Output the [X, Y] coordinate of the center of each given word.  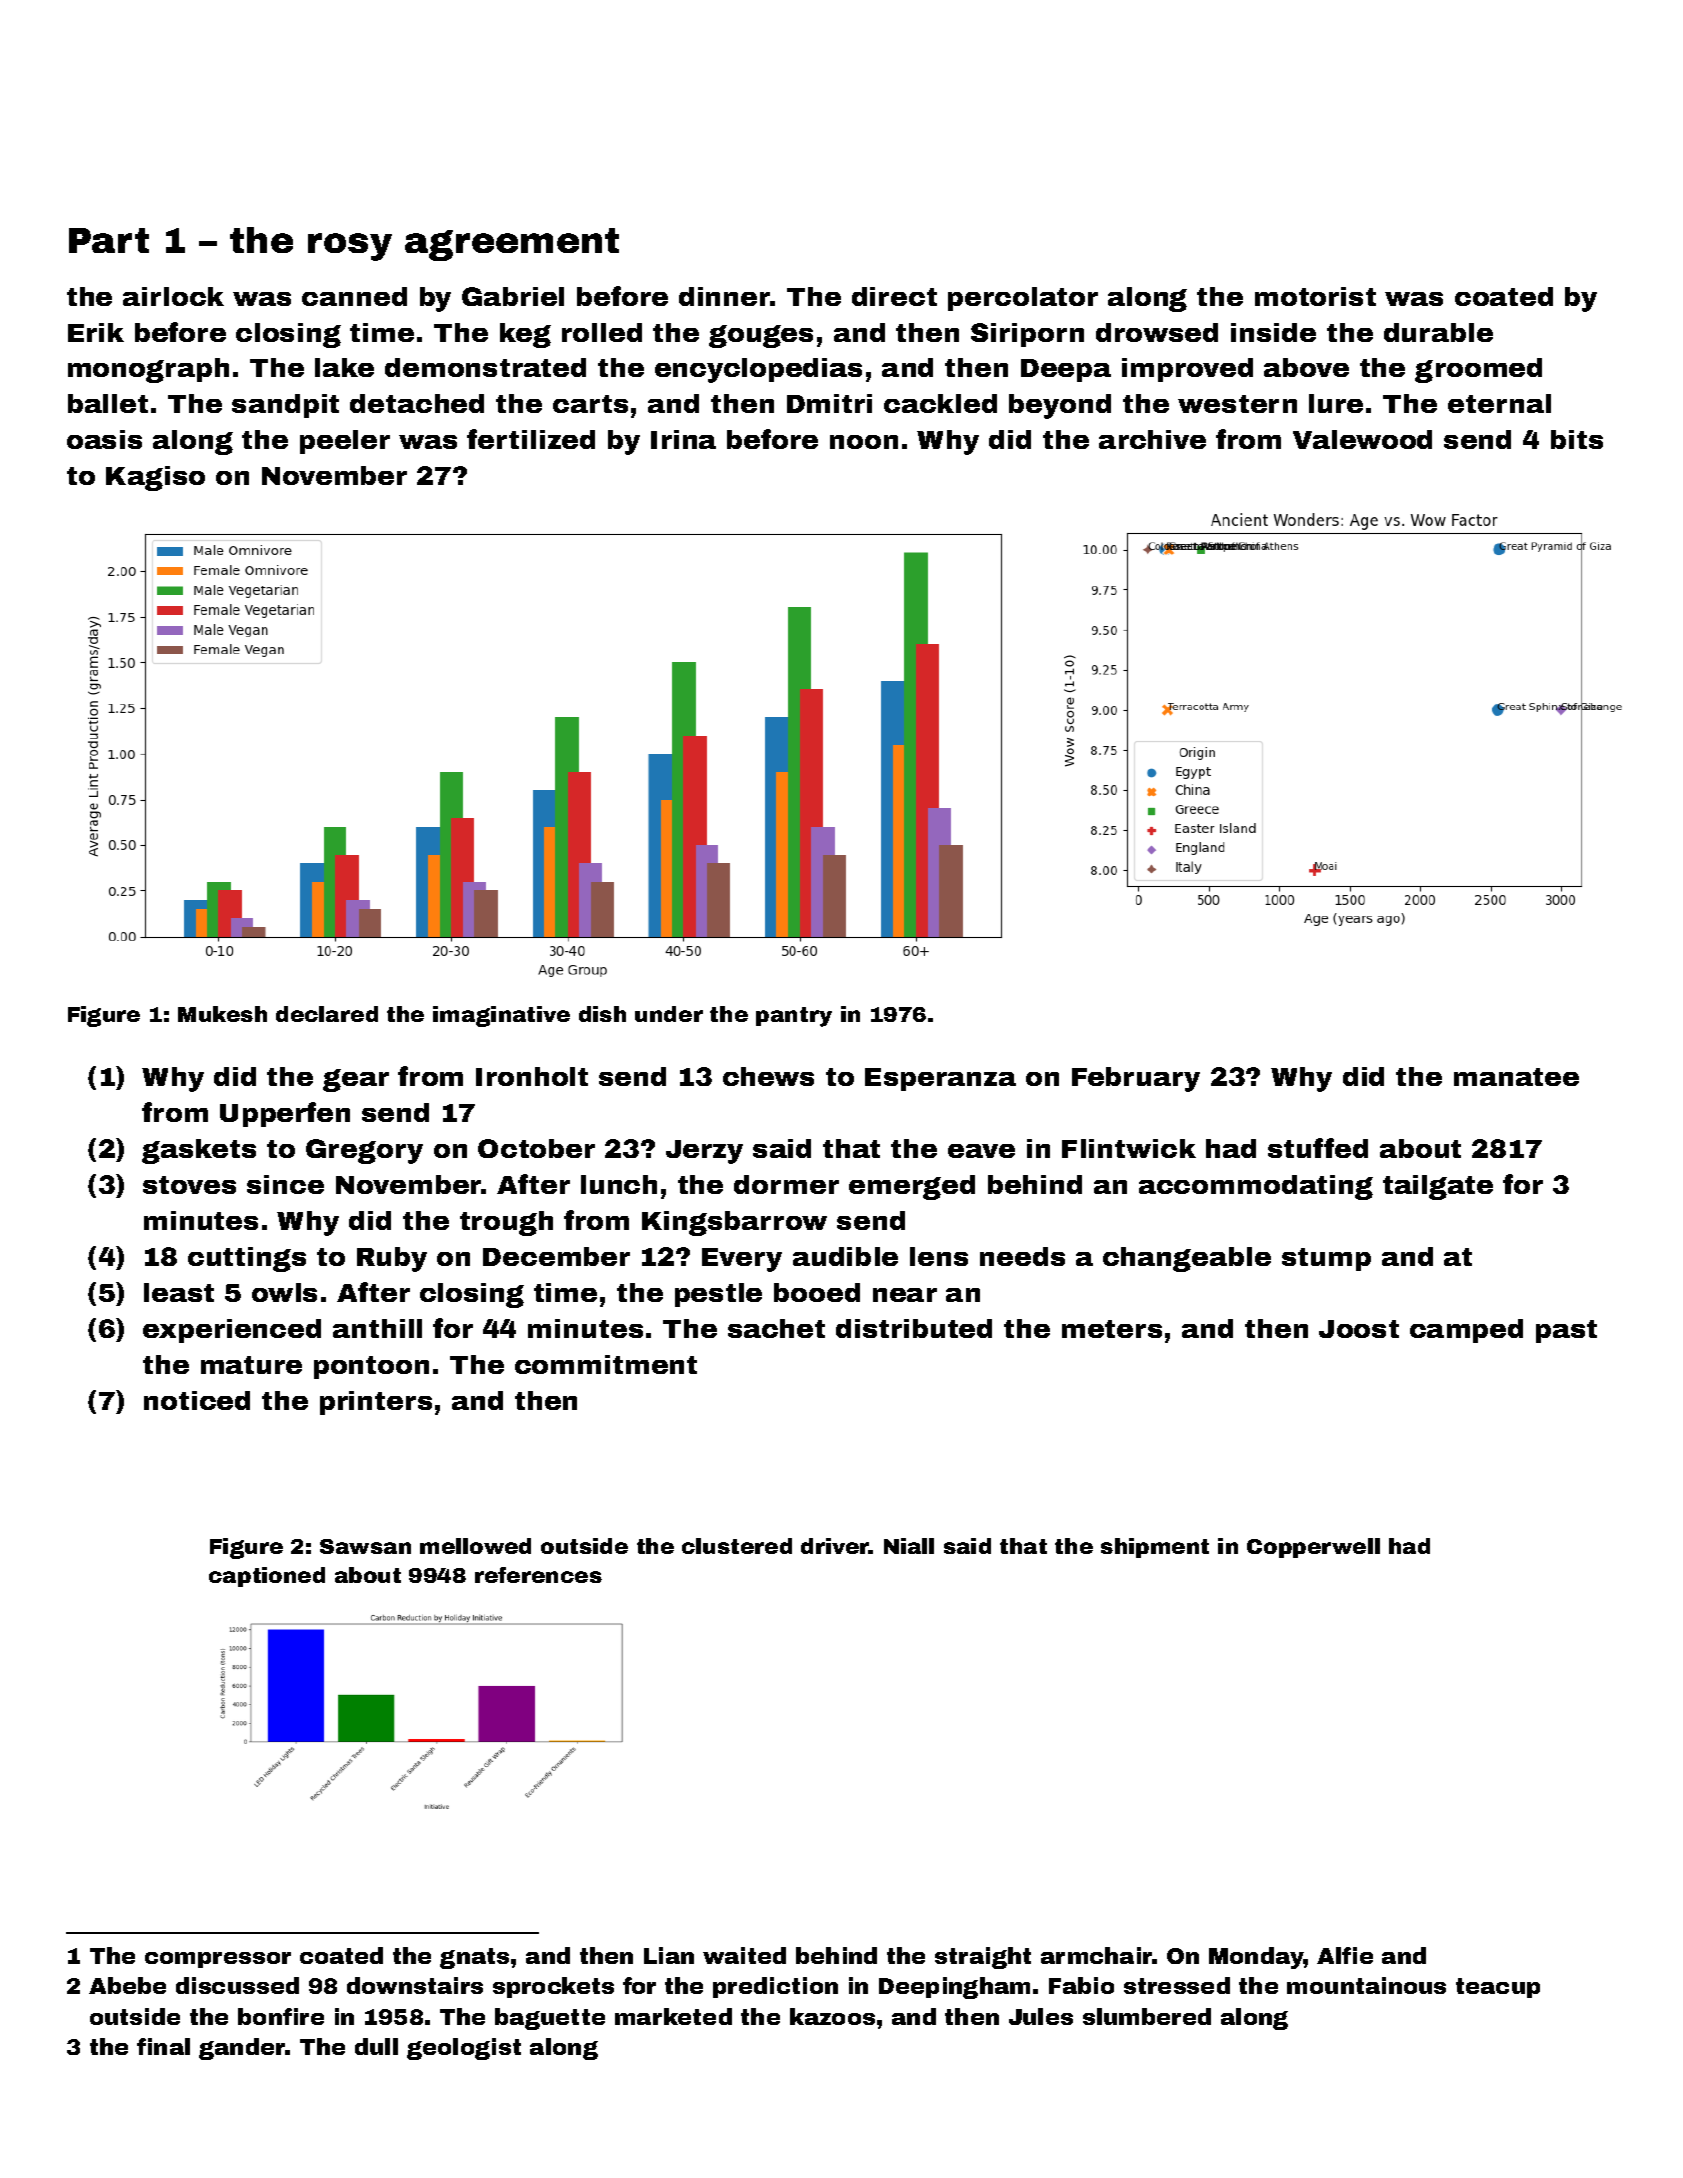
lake [344, 367]
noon [864, 442]
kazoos [832, 2016]
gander [242, 2049]
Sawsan [365, 1546]
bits [1577, 439]
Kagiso [155, 478]
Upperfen [285, 1114]
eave [981, 1151]
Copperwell [1313, 1548]
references [538, 1575]
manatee [1516, 1077]
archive [1152, 439]
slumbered [1147, 2016]
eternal [1499, 403]
